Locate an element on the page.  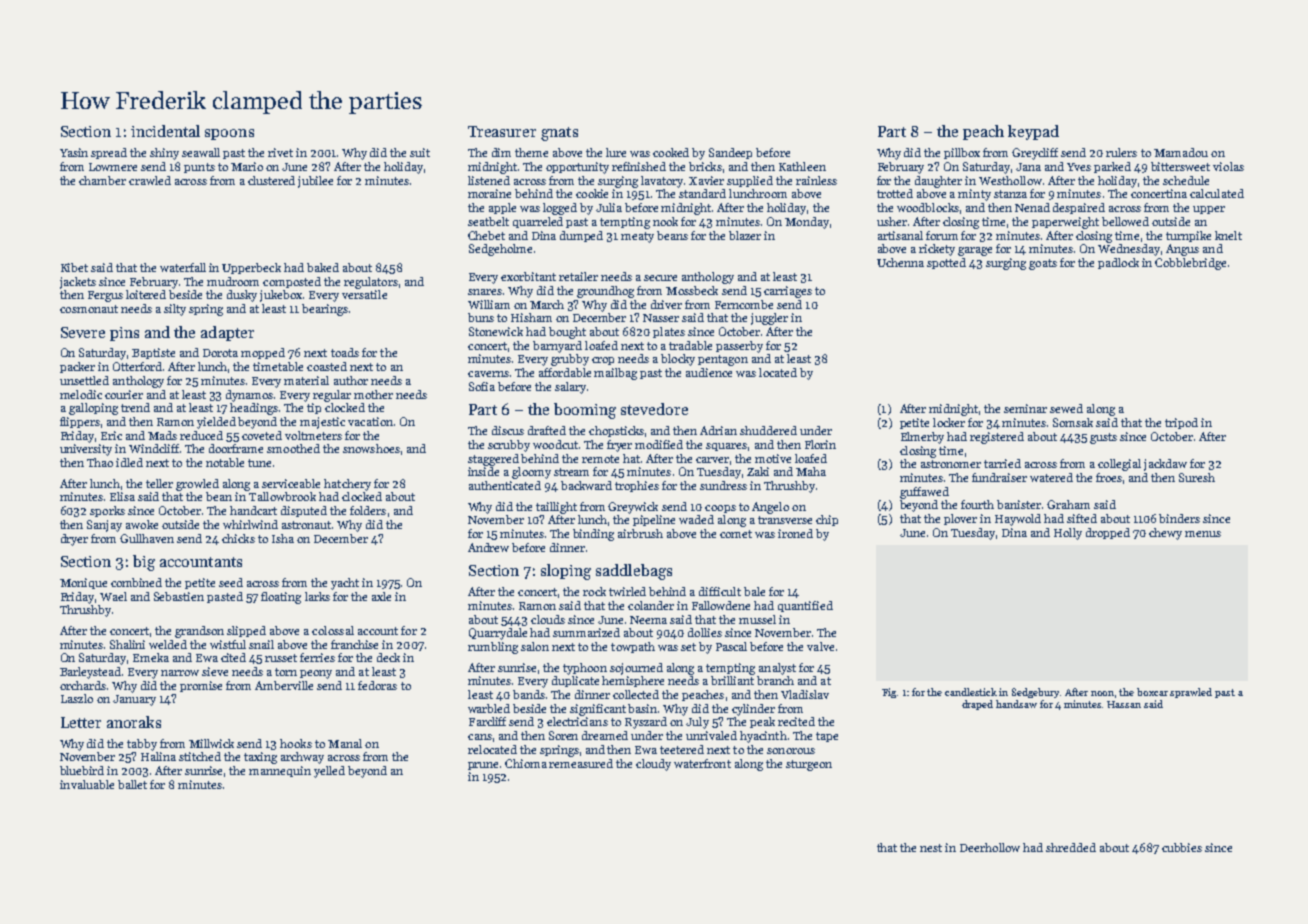
seminar is located at coordinates (1025, 408).
